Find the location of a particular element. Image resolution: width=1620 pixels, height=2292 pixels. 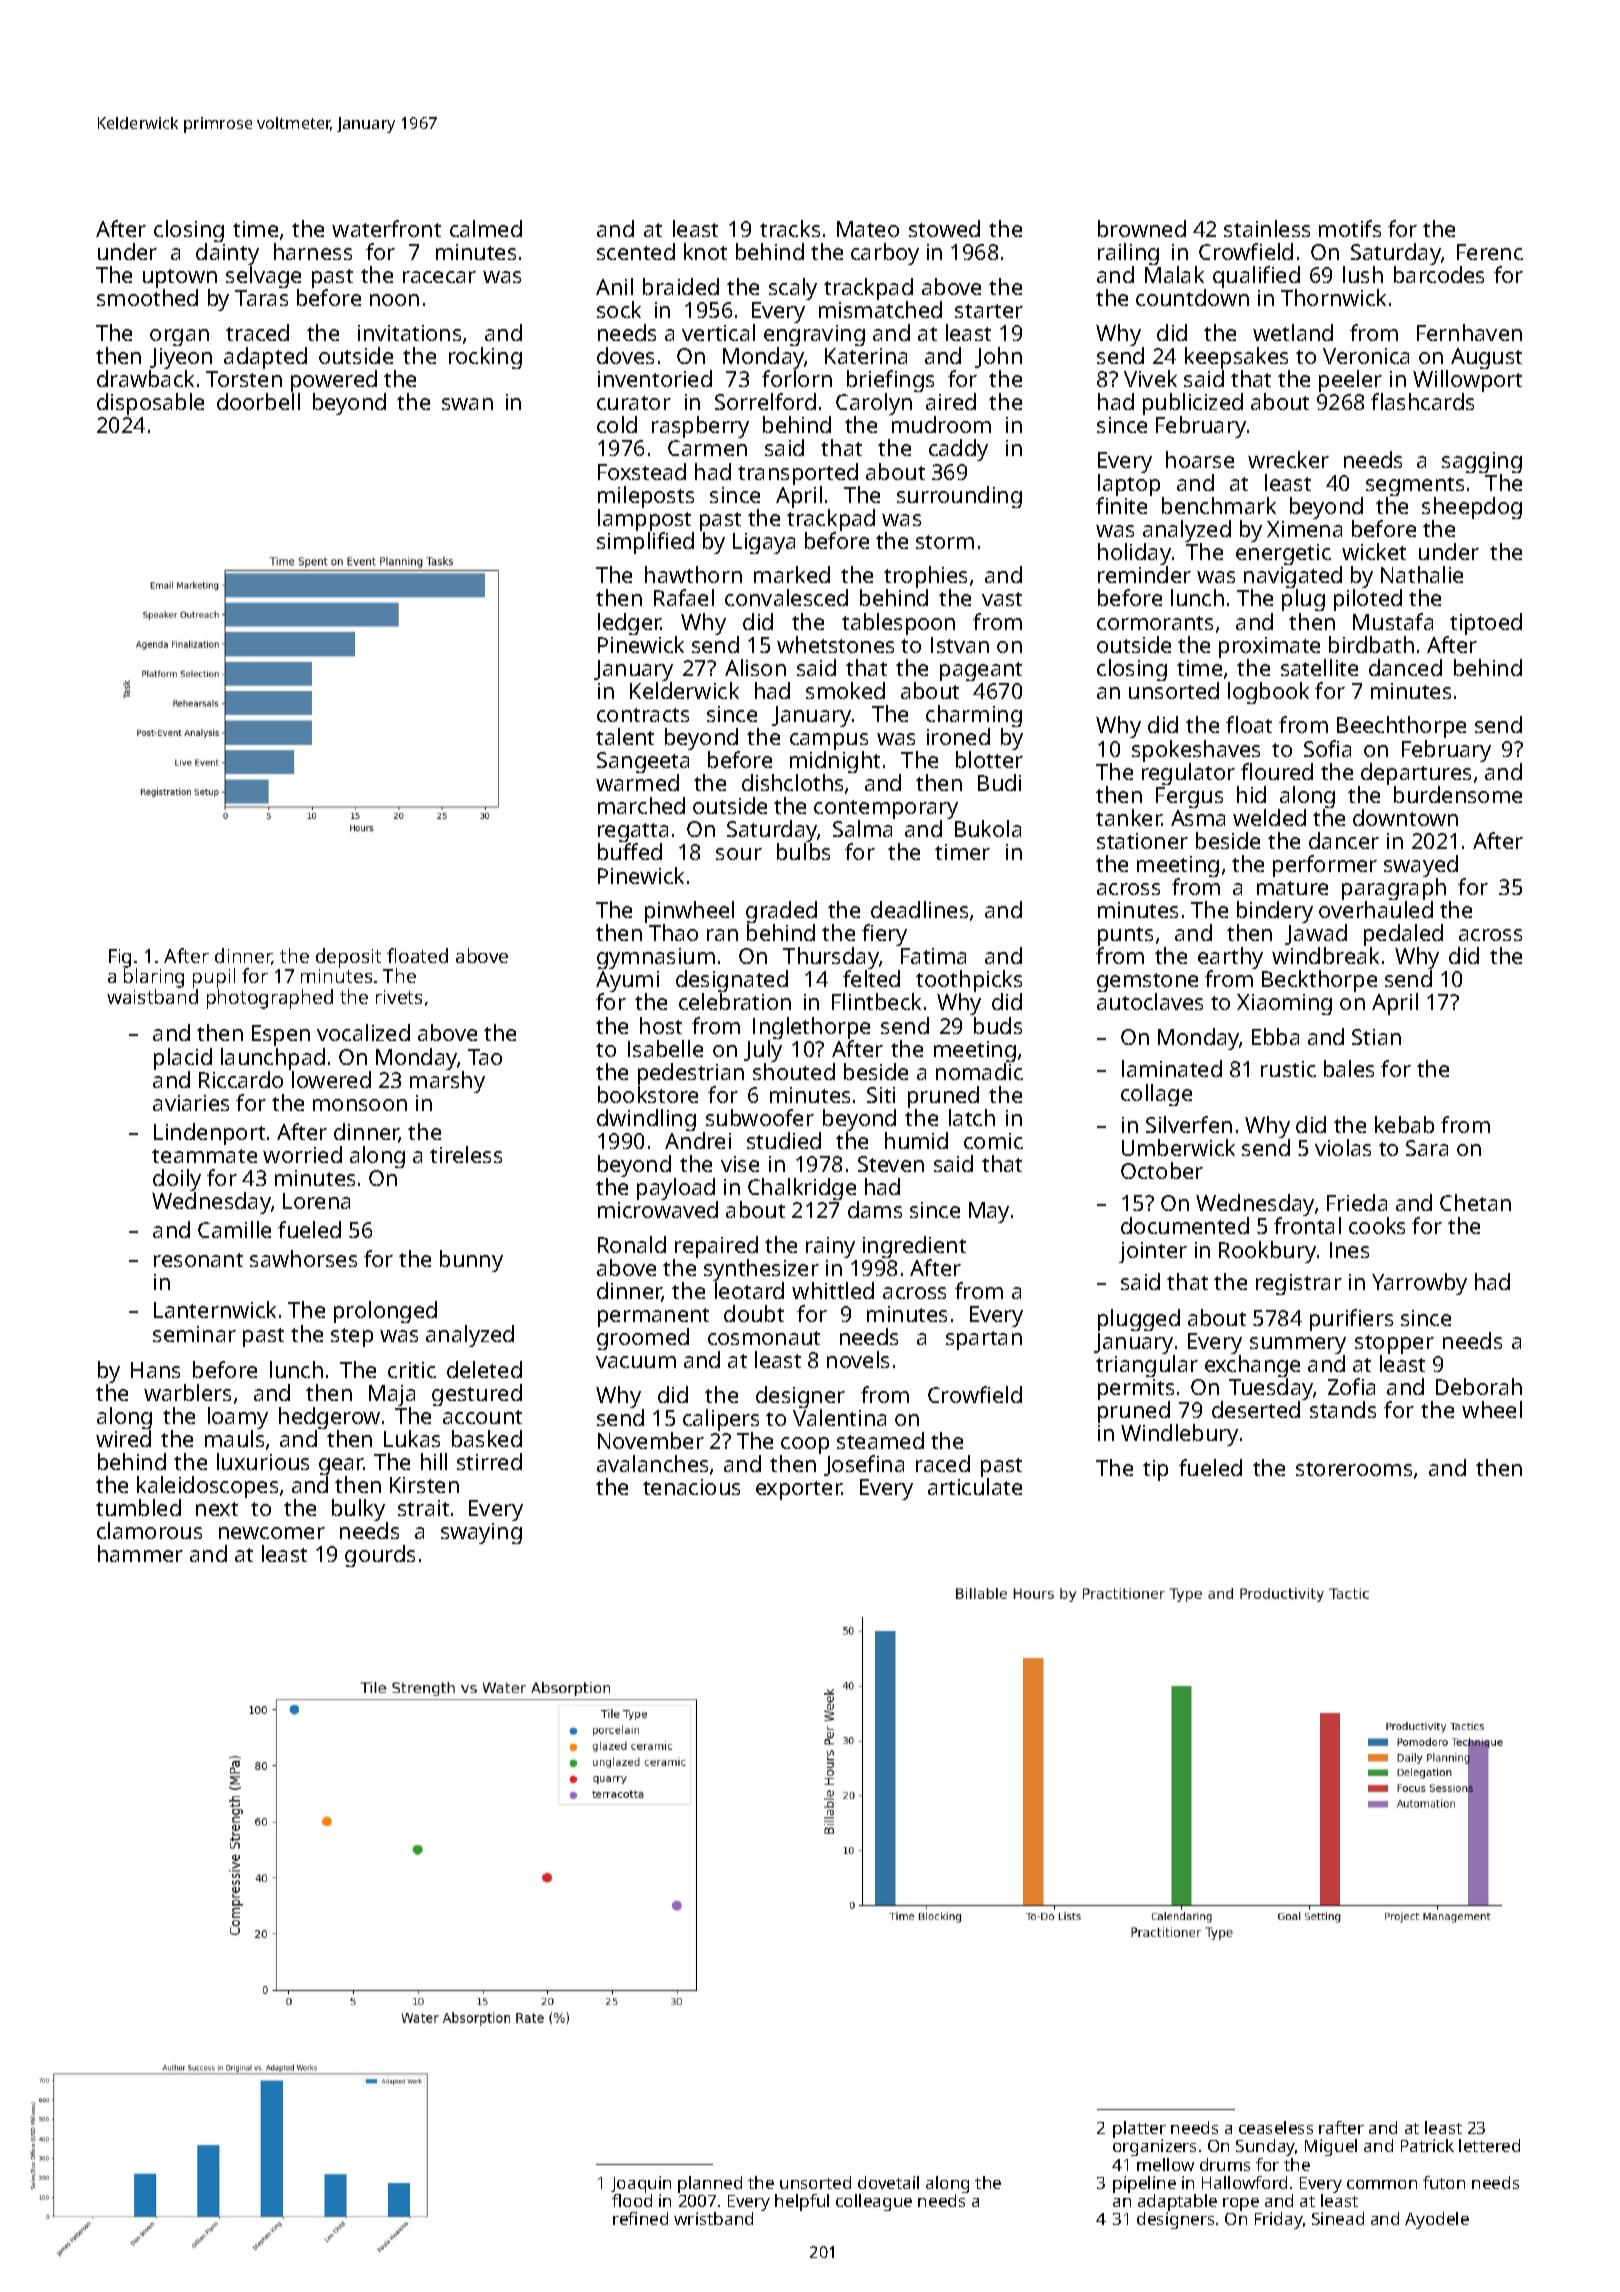

calmed is located at coordinates (486, 228).
